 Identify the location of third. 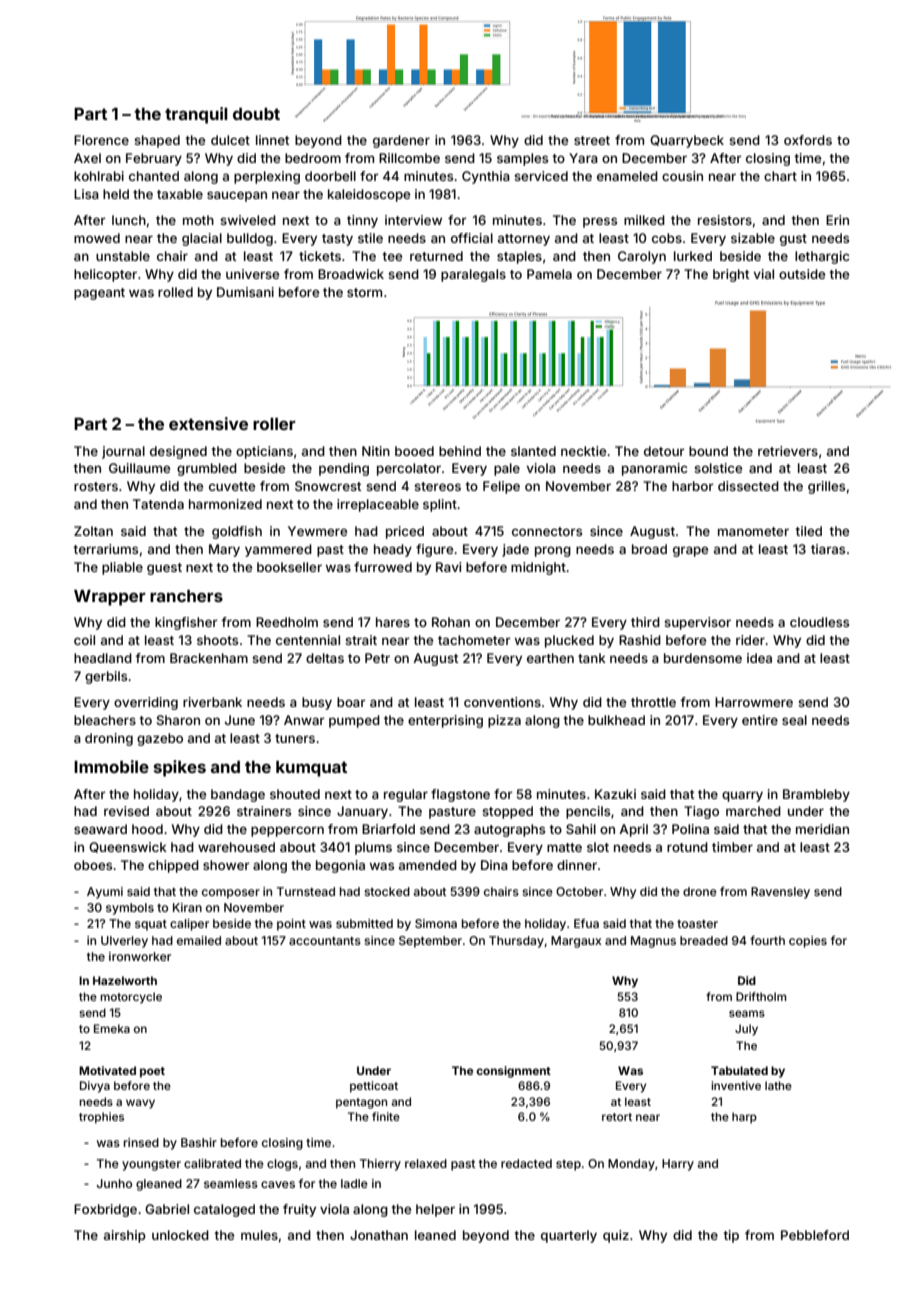
(645, 622).
